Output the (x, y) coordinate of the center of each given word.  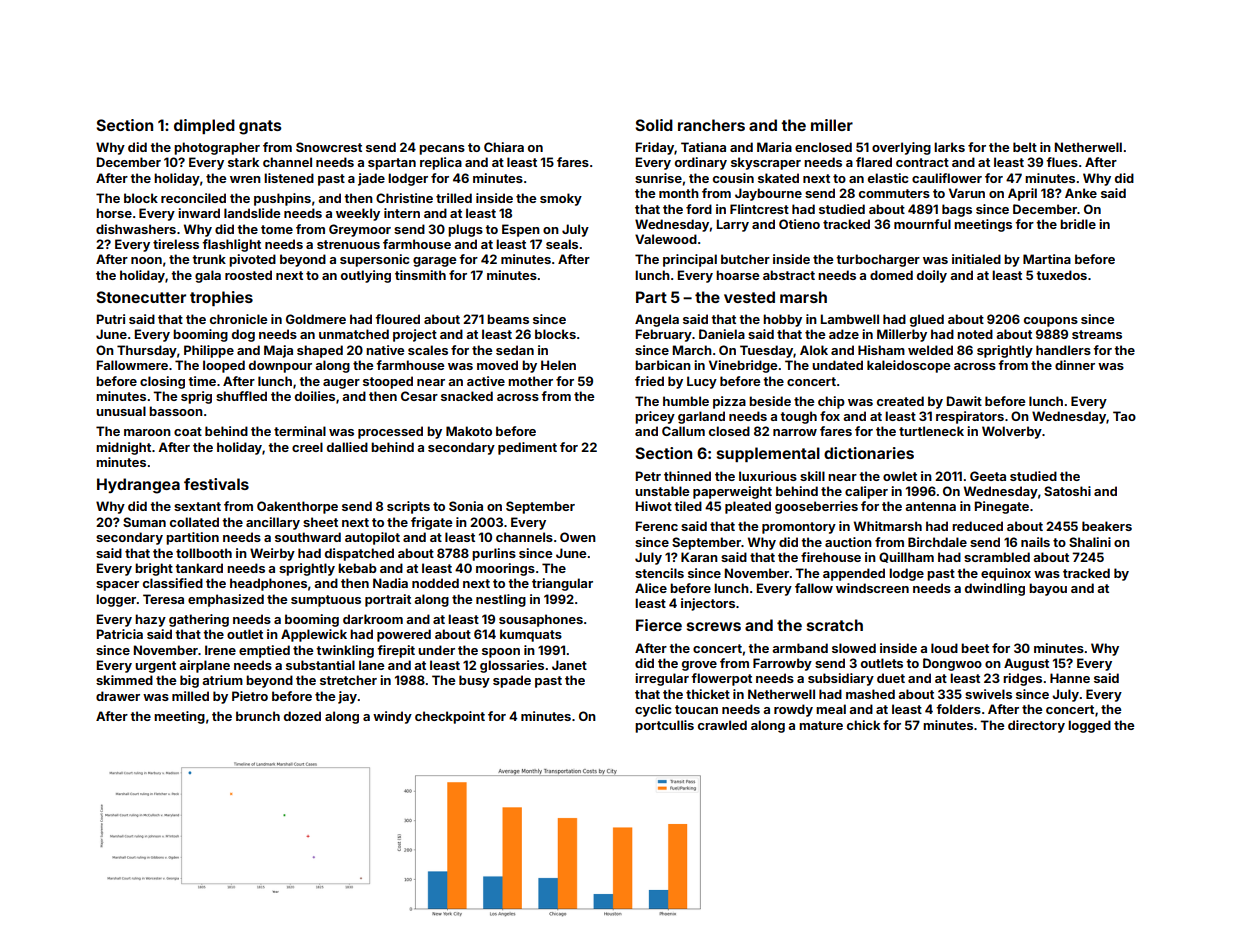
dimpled (204, 126)
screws (714, 626)
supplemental (768, 454)
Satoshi (1067, 491)
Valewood (666, 239)
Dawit (964, 401)
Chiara (504, 147)
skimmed (124, 680)
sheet (320, 522)
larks (949, 147)
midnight (123, 448)
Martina (1047, 259)
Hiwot (654, 506)
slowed (854, 648)
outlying (366, 276)
